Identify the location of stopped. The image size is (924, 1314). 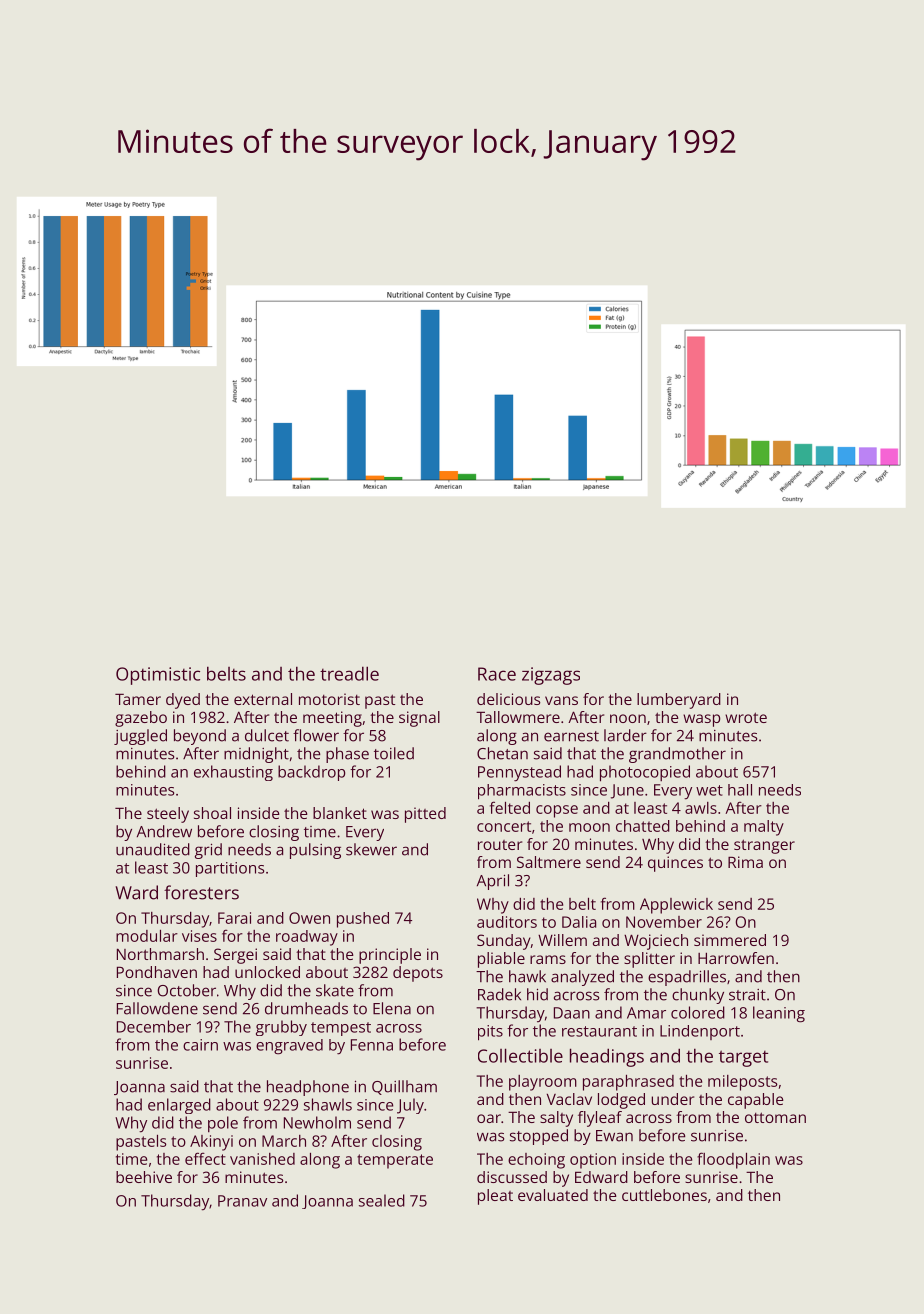
(539, 1137).
